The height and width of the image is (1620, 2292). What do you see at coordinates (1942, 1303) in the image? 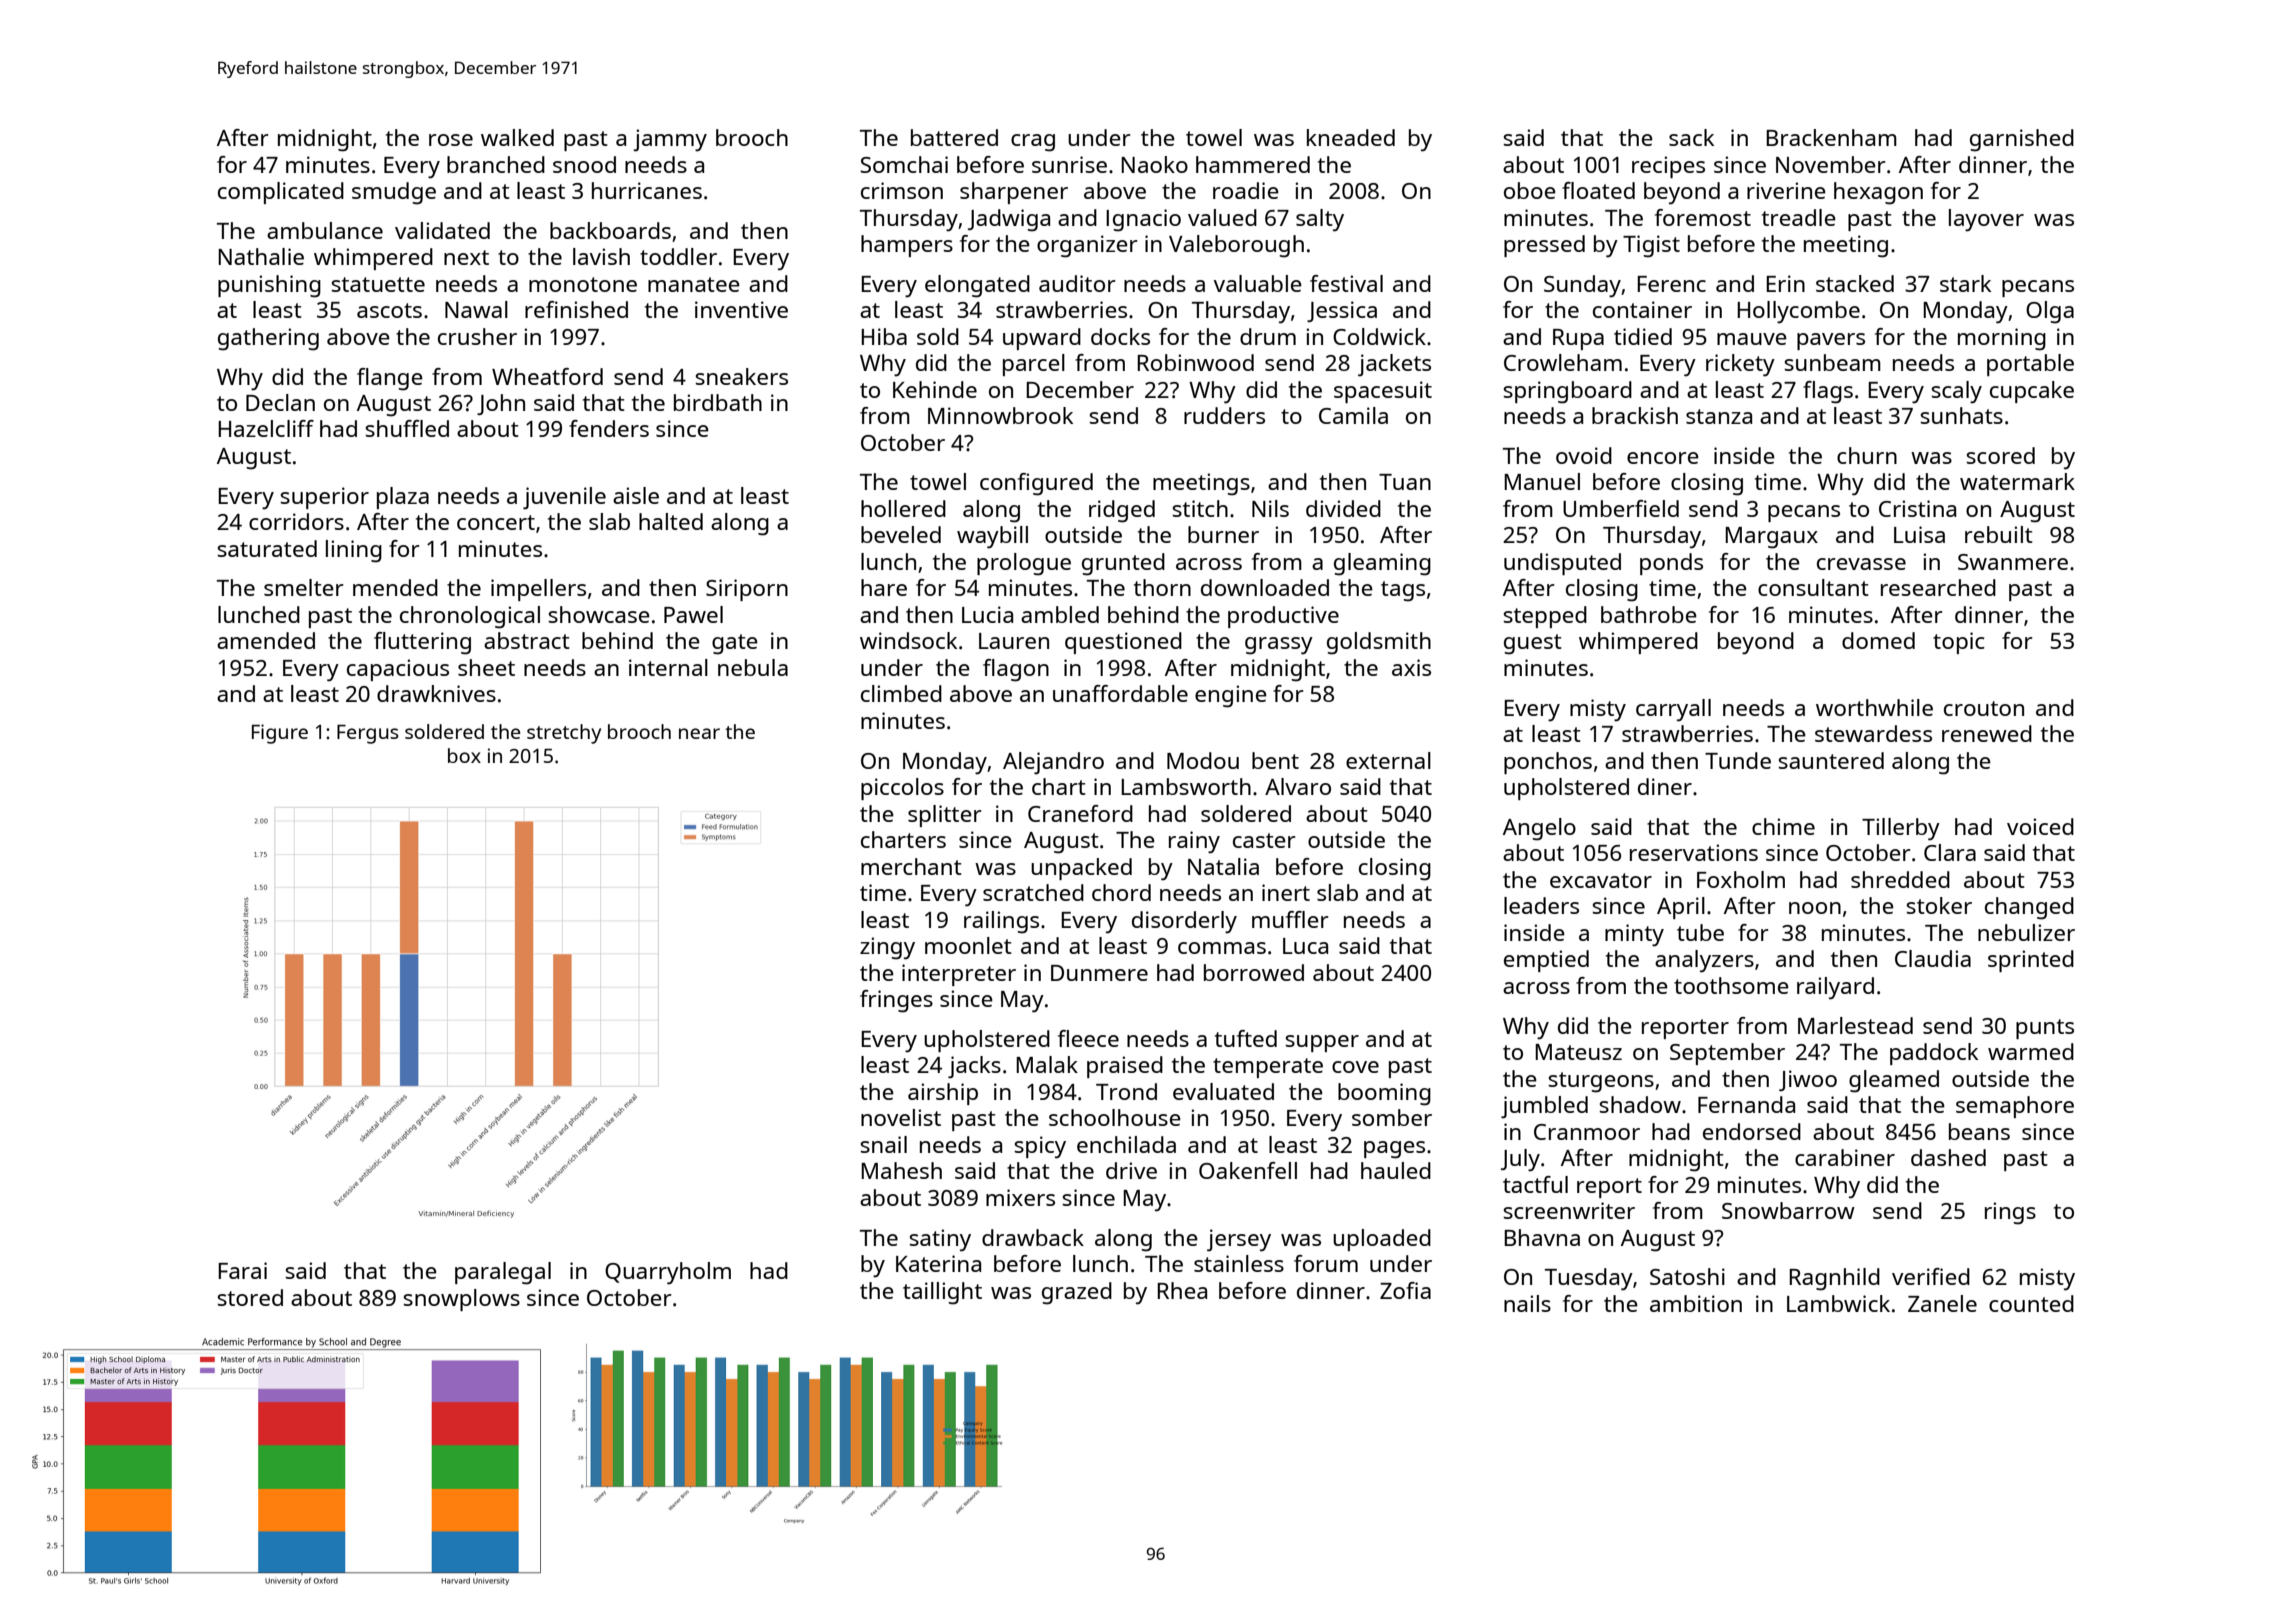
I see `Zanele` at bounding box center [1942, 1303].
